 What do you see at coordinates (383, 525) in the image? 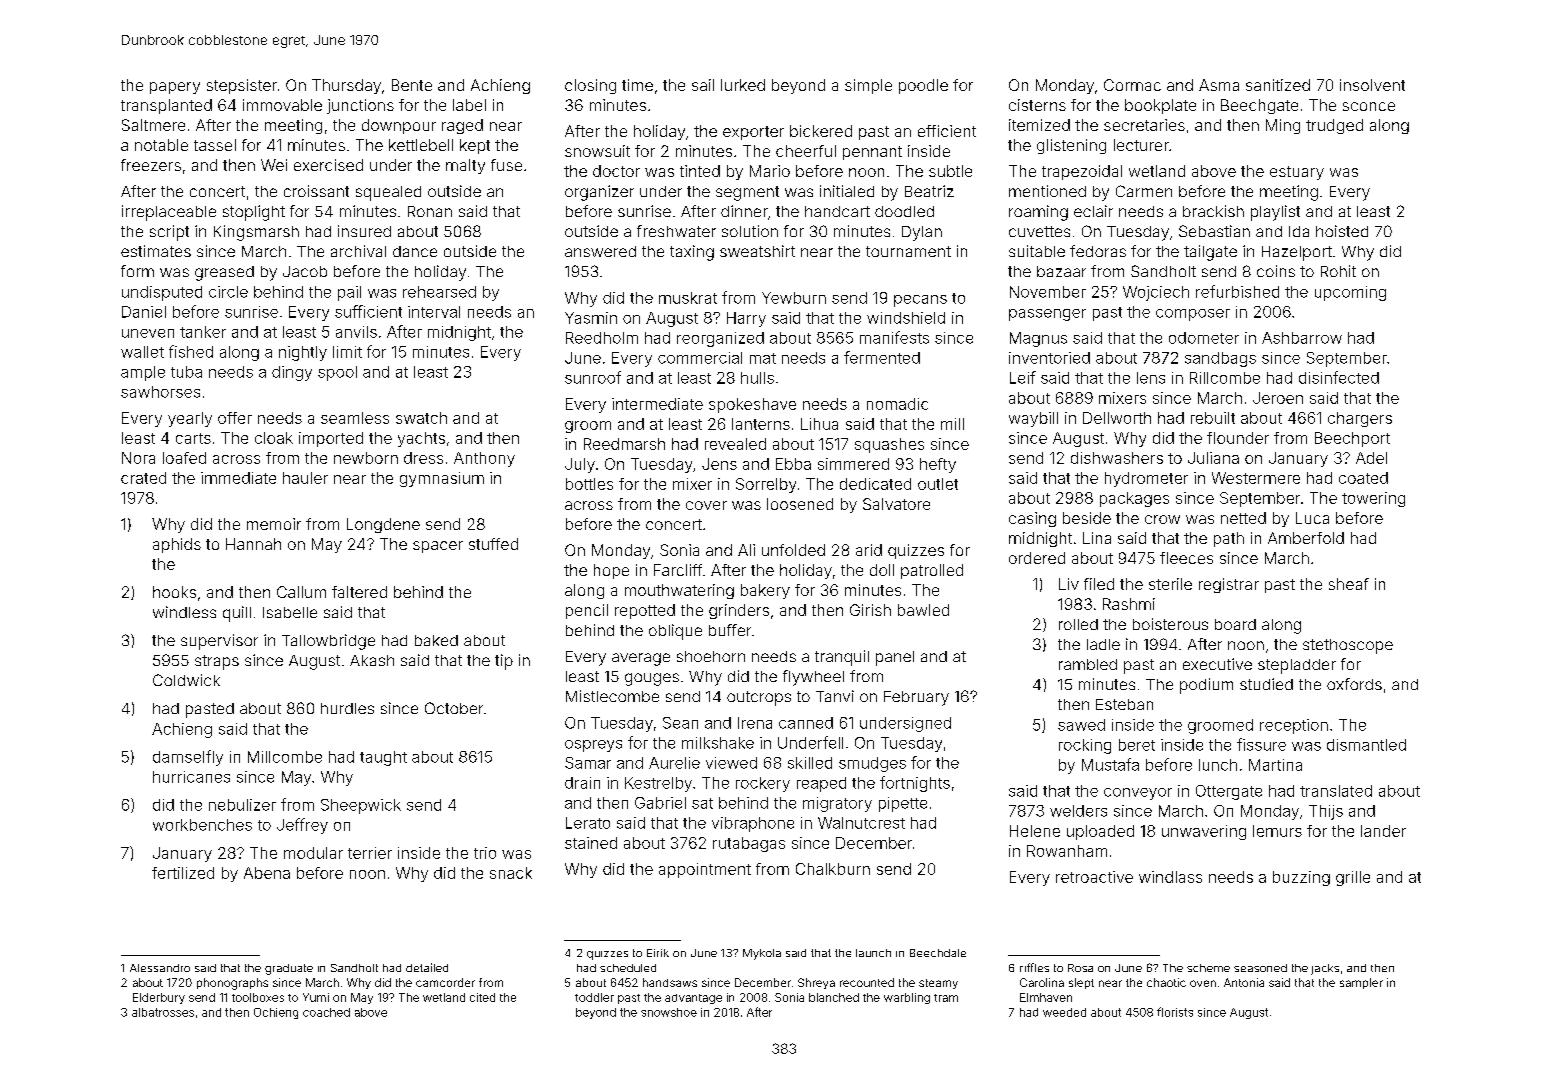
I see `Longdene` at bounding box center [383, 525].
